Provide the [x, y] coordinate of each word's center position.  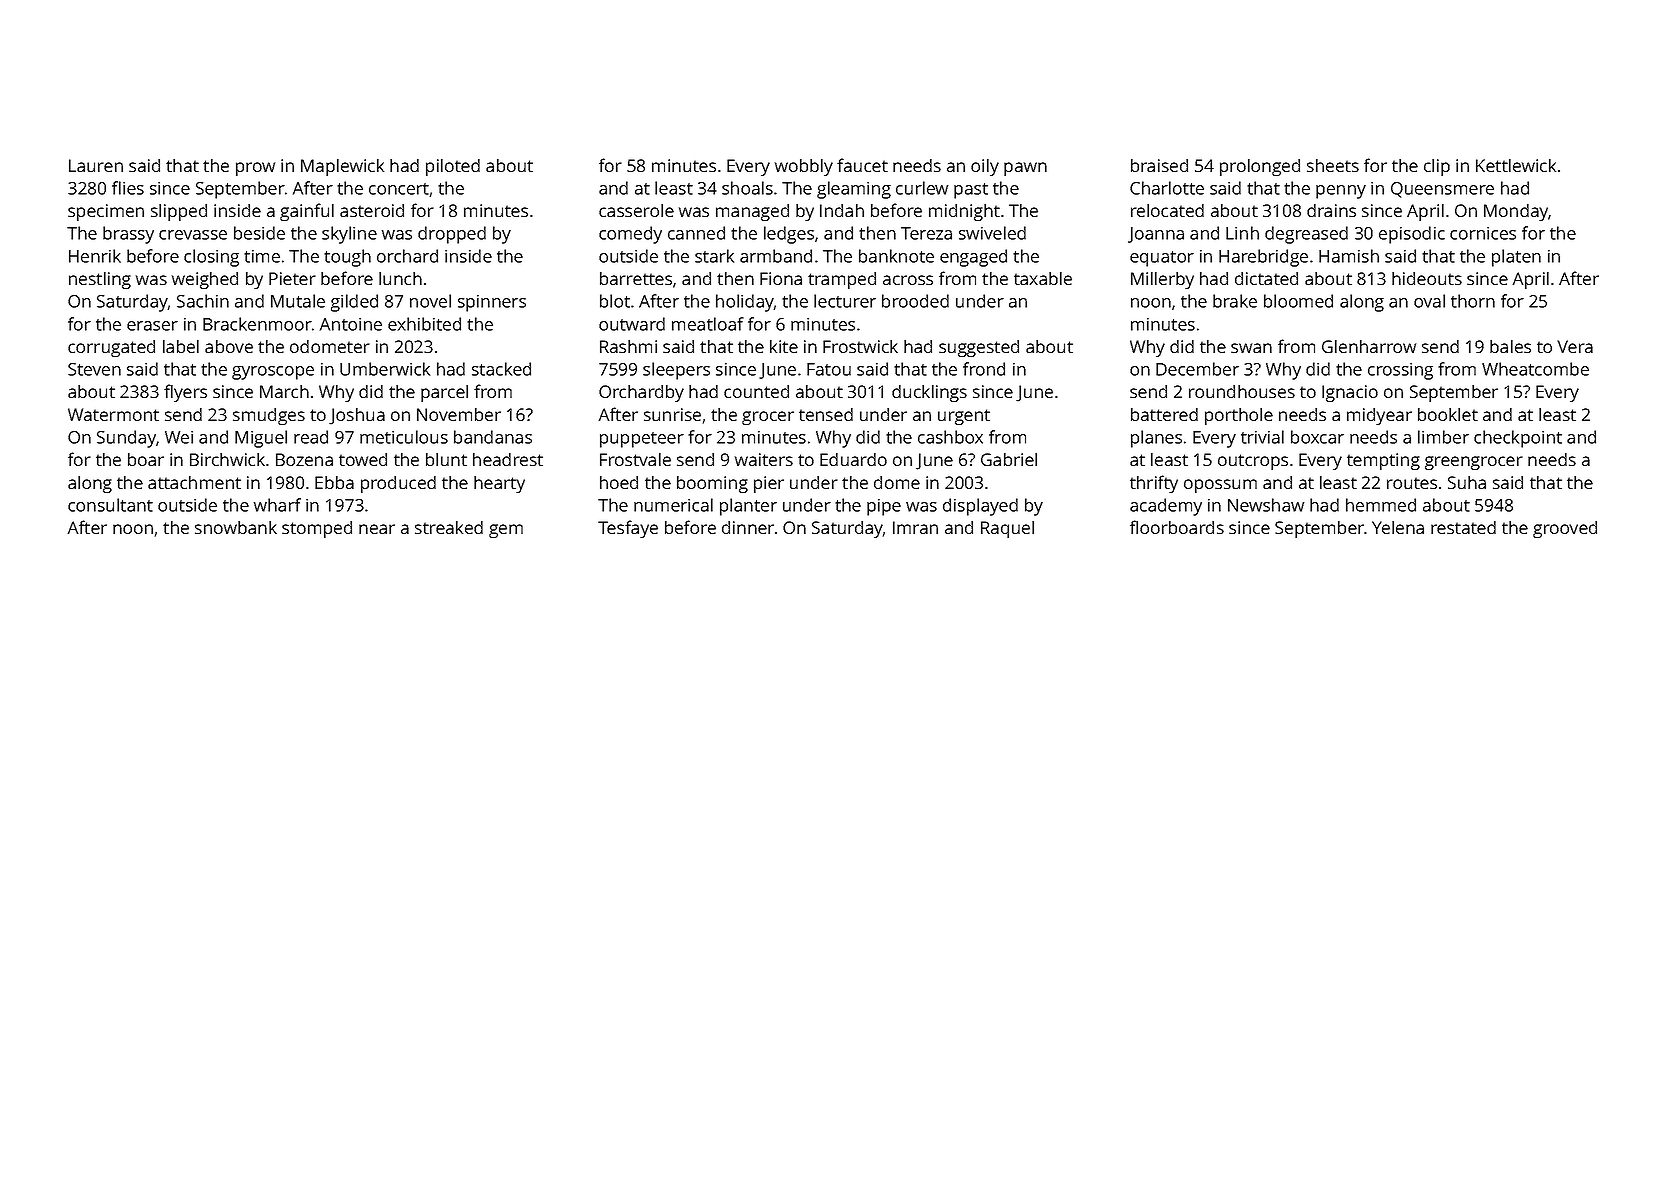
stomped [317, 529]
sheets [1333, 165]
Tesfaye [628, 529]
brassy [128, 235]
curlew [922, 188]
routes [1412, 483]
